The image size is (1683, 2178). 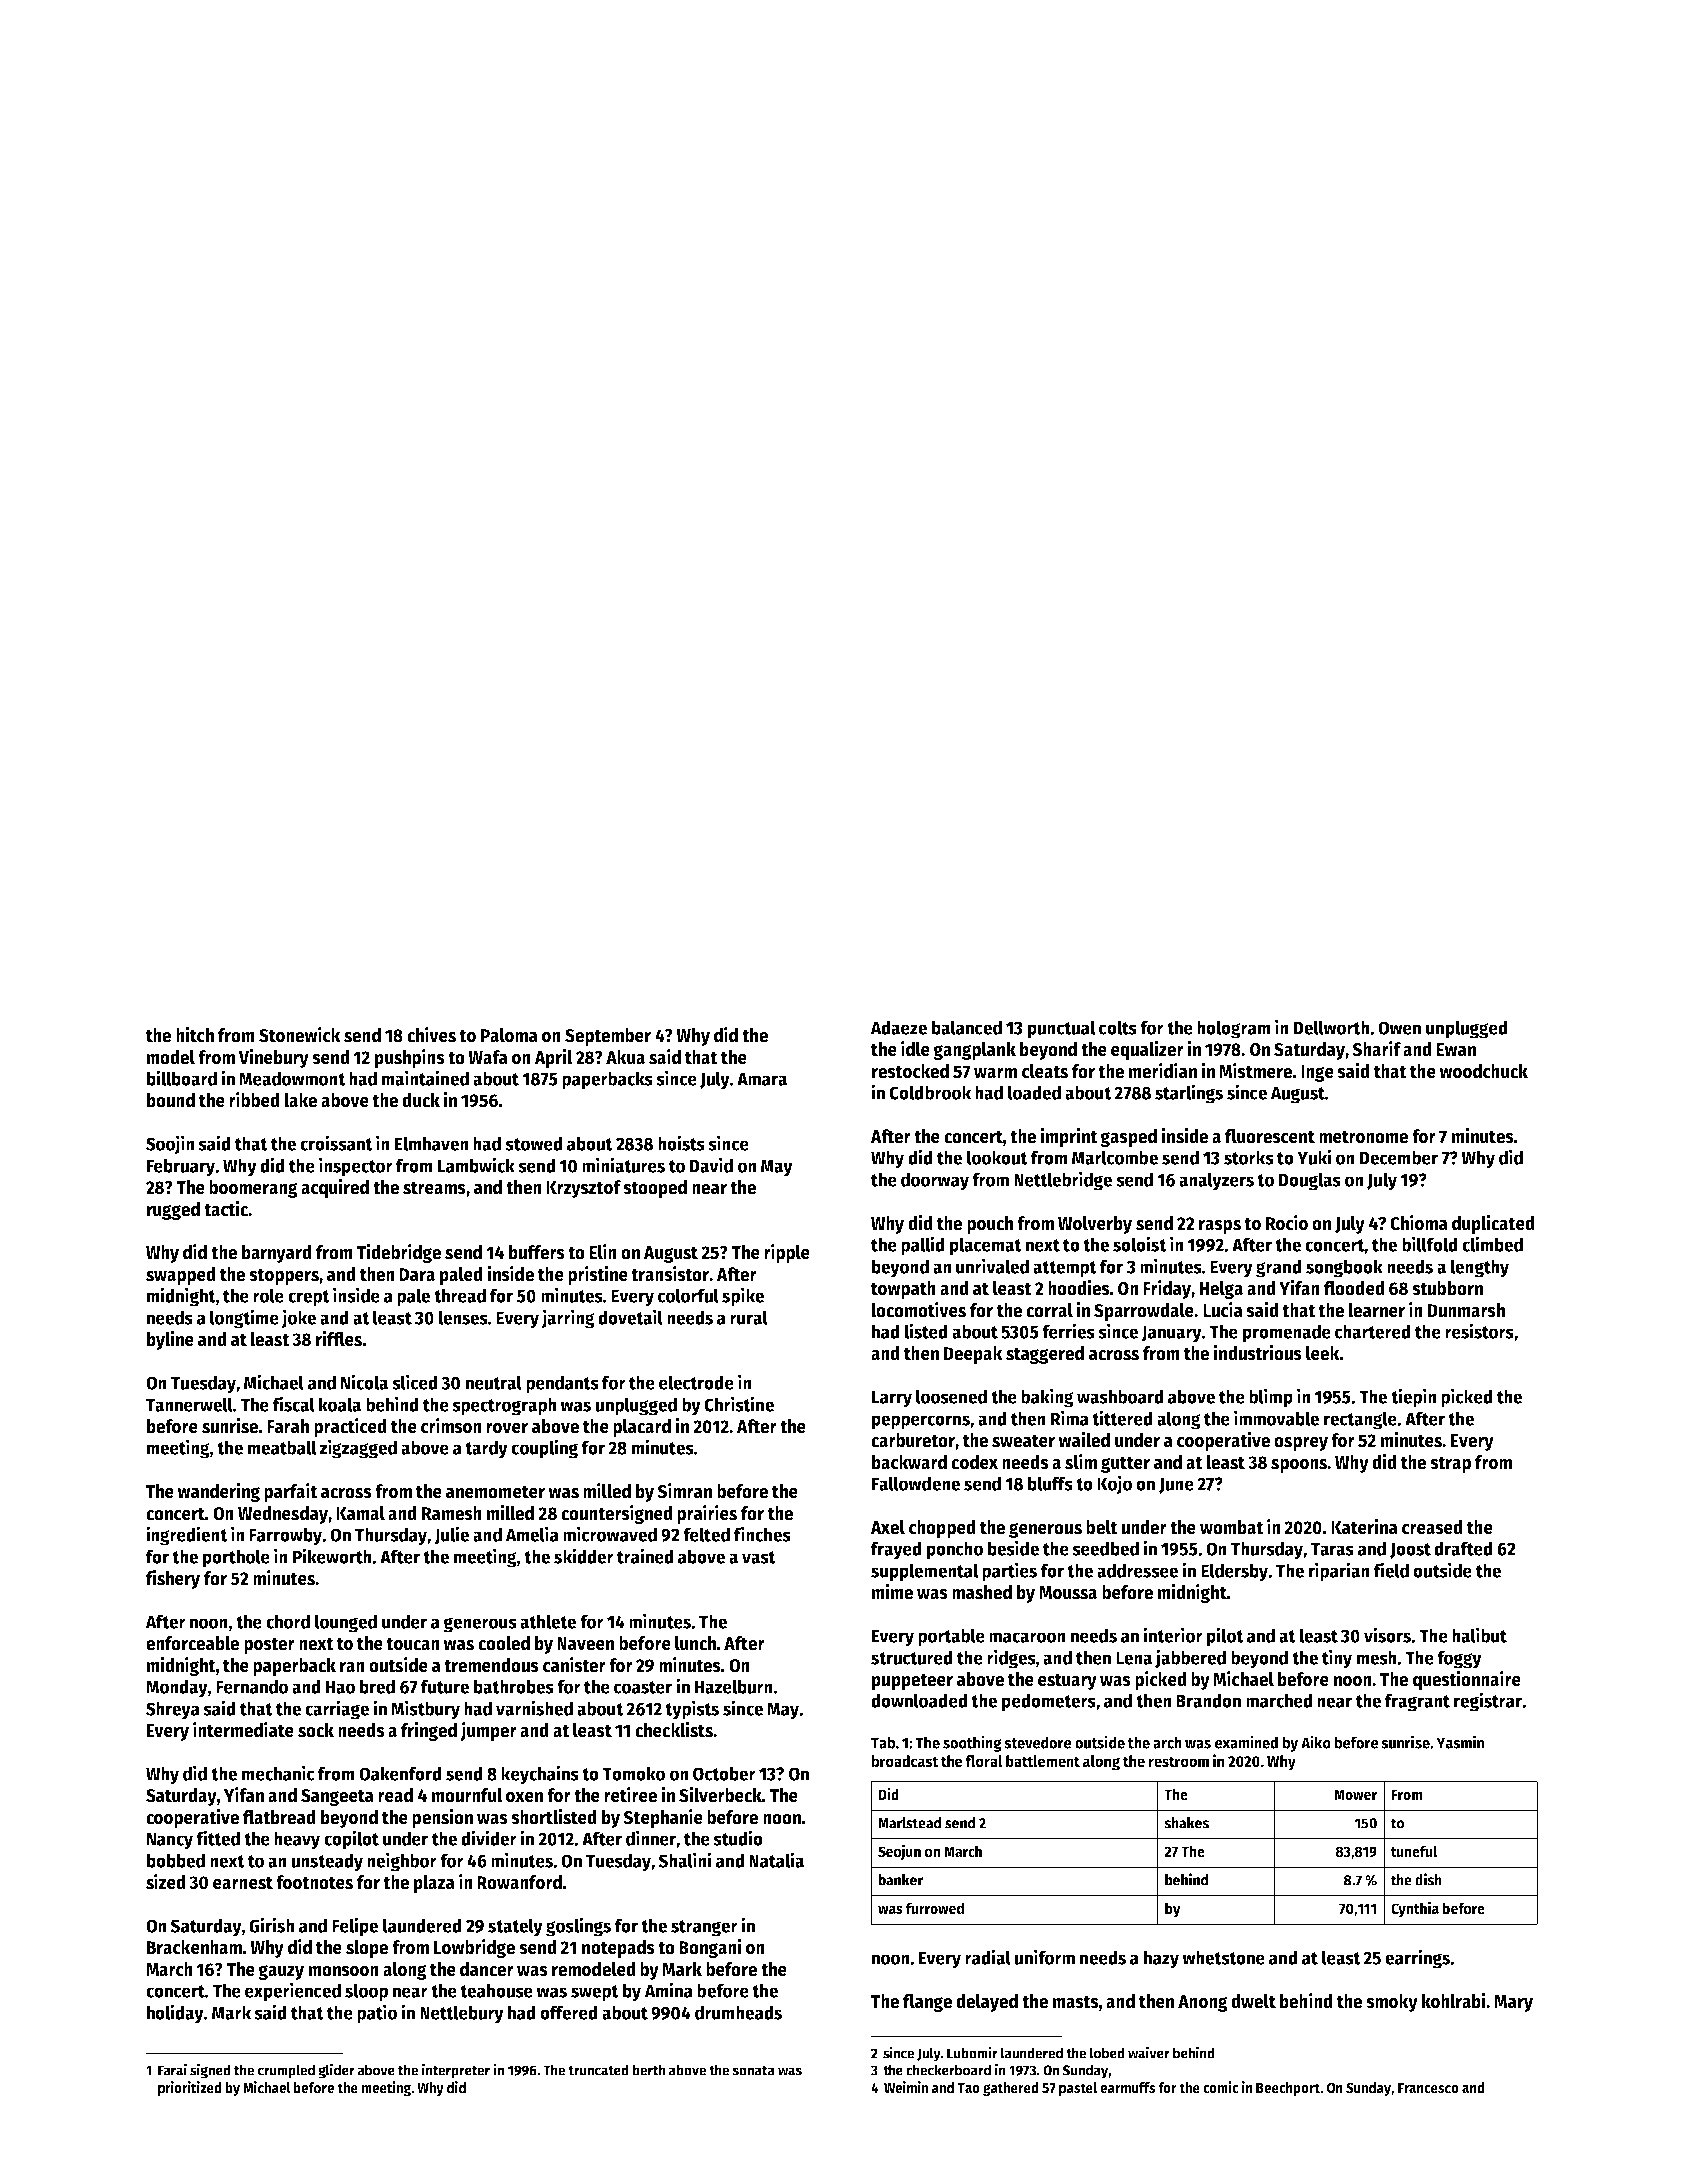 I want to click on Owen, so click(x=1399, y=1028).
